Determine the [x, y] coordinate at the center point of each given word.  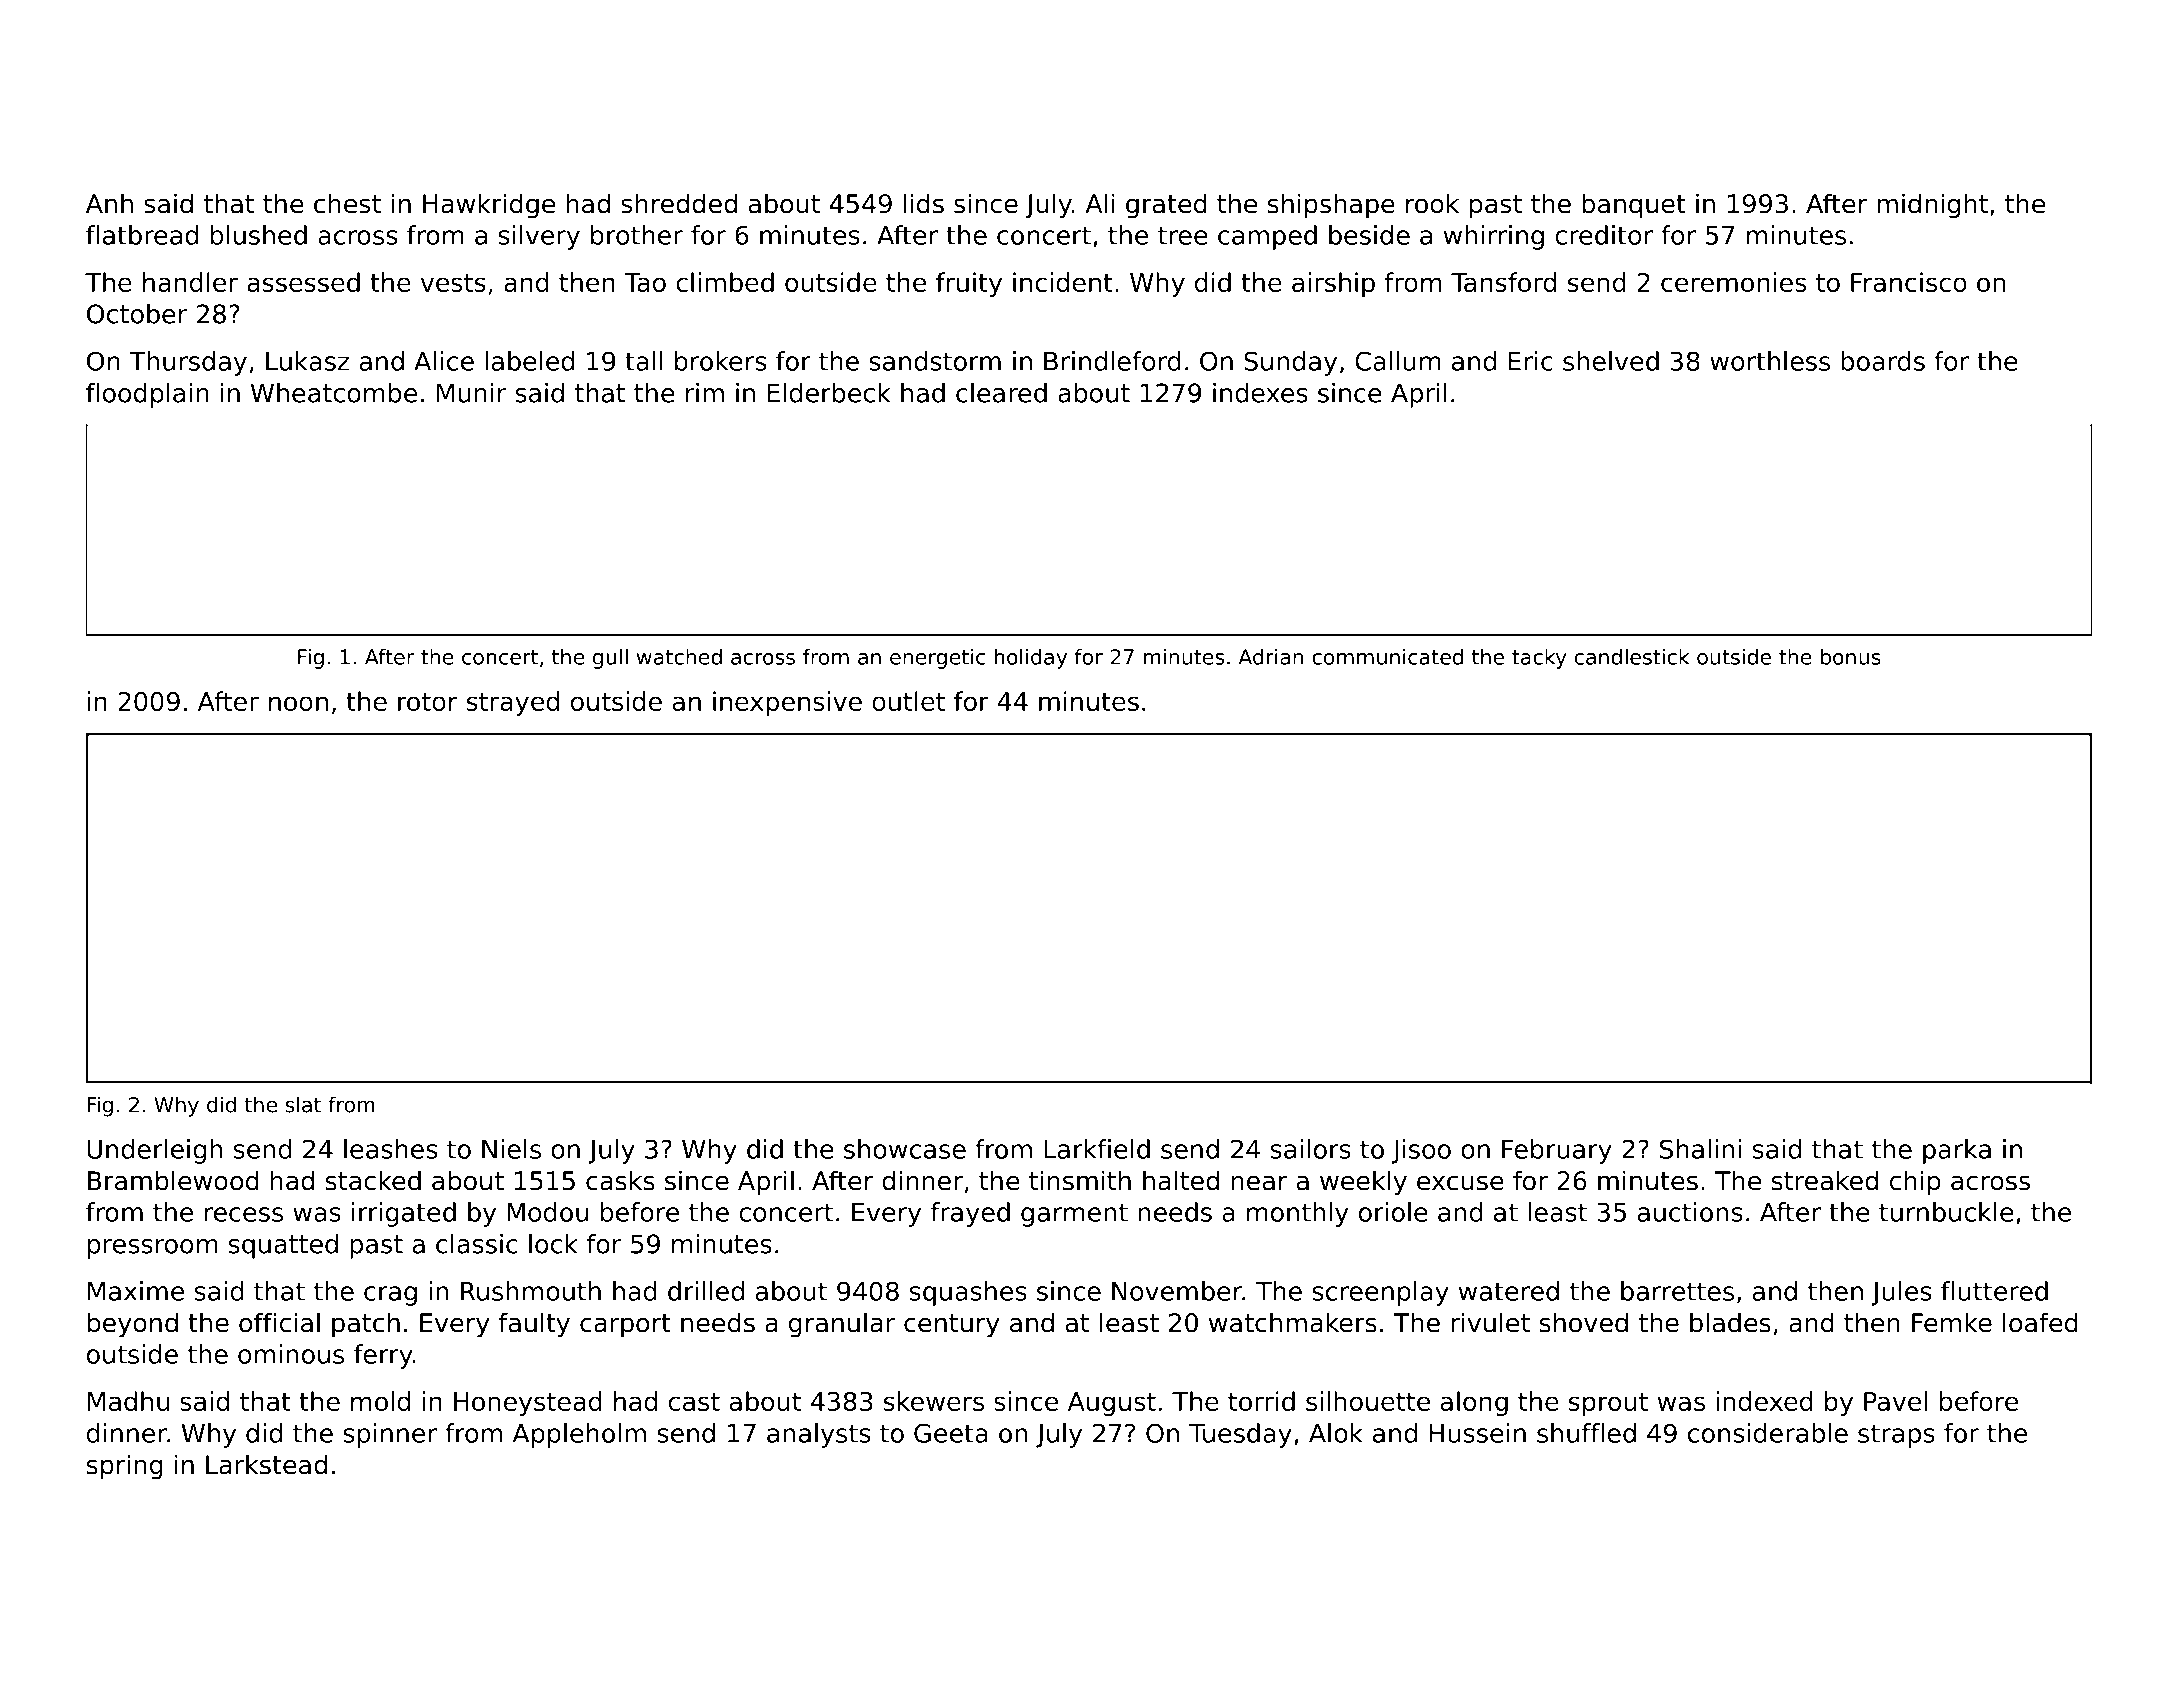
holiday [1031, 659]
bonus [1851, 657]
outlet [908, 701]
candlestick [1632, 657]
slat [303, 1104]
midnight [1932, 206]
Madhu [128, 1401]
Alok [1336, 1433]
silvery [539, 237]
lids [924, 203]
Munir [471, 393]
